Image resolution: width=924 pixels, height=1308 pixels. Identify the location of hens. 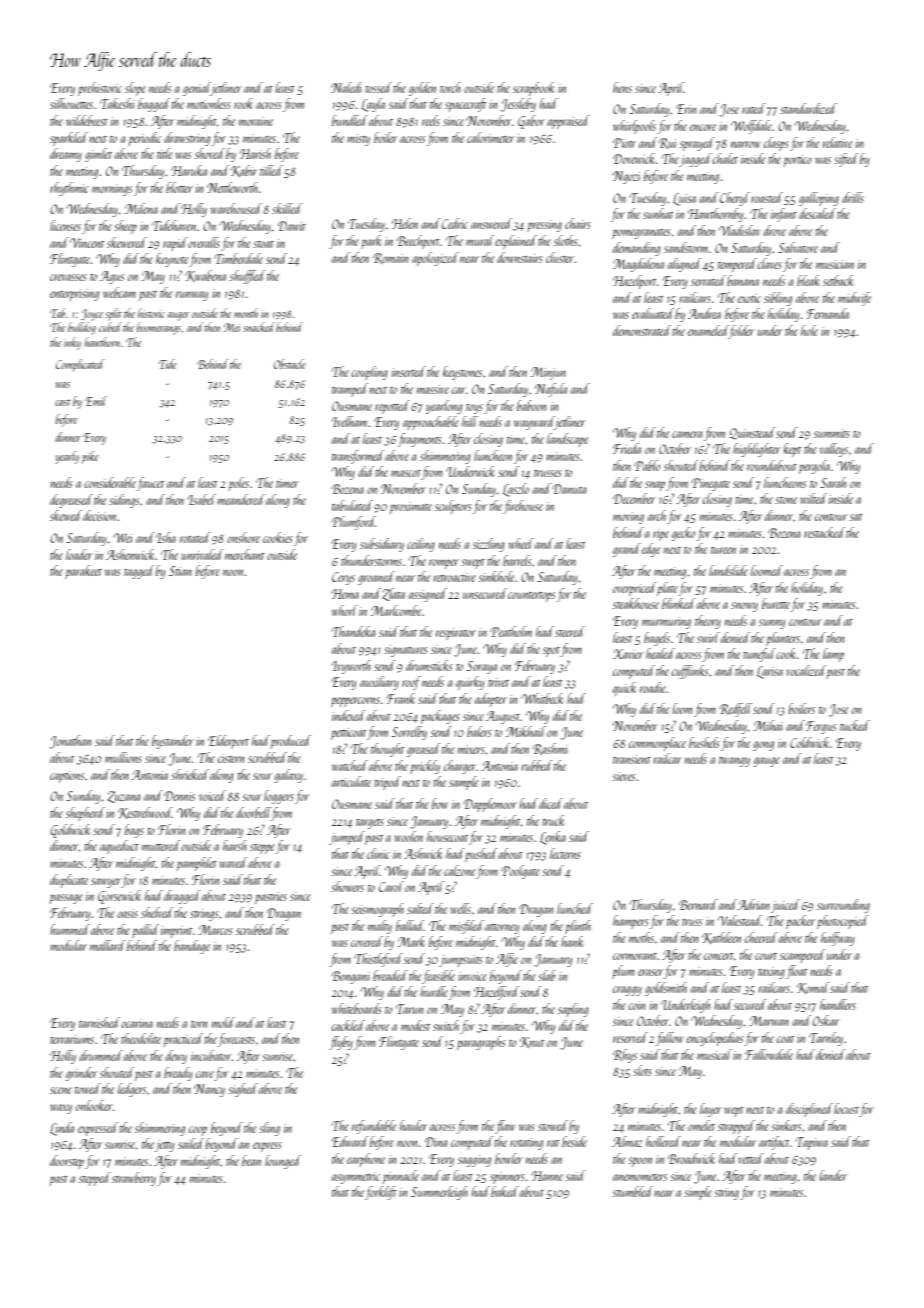
(622, 87).
